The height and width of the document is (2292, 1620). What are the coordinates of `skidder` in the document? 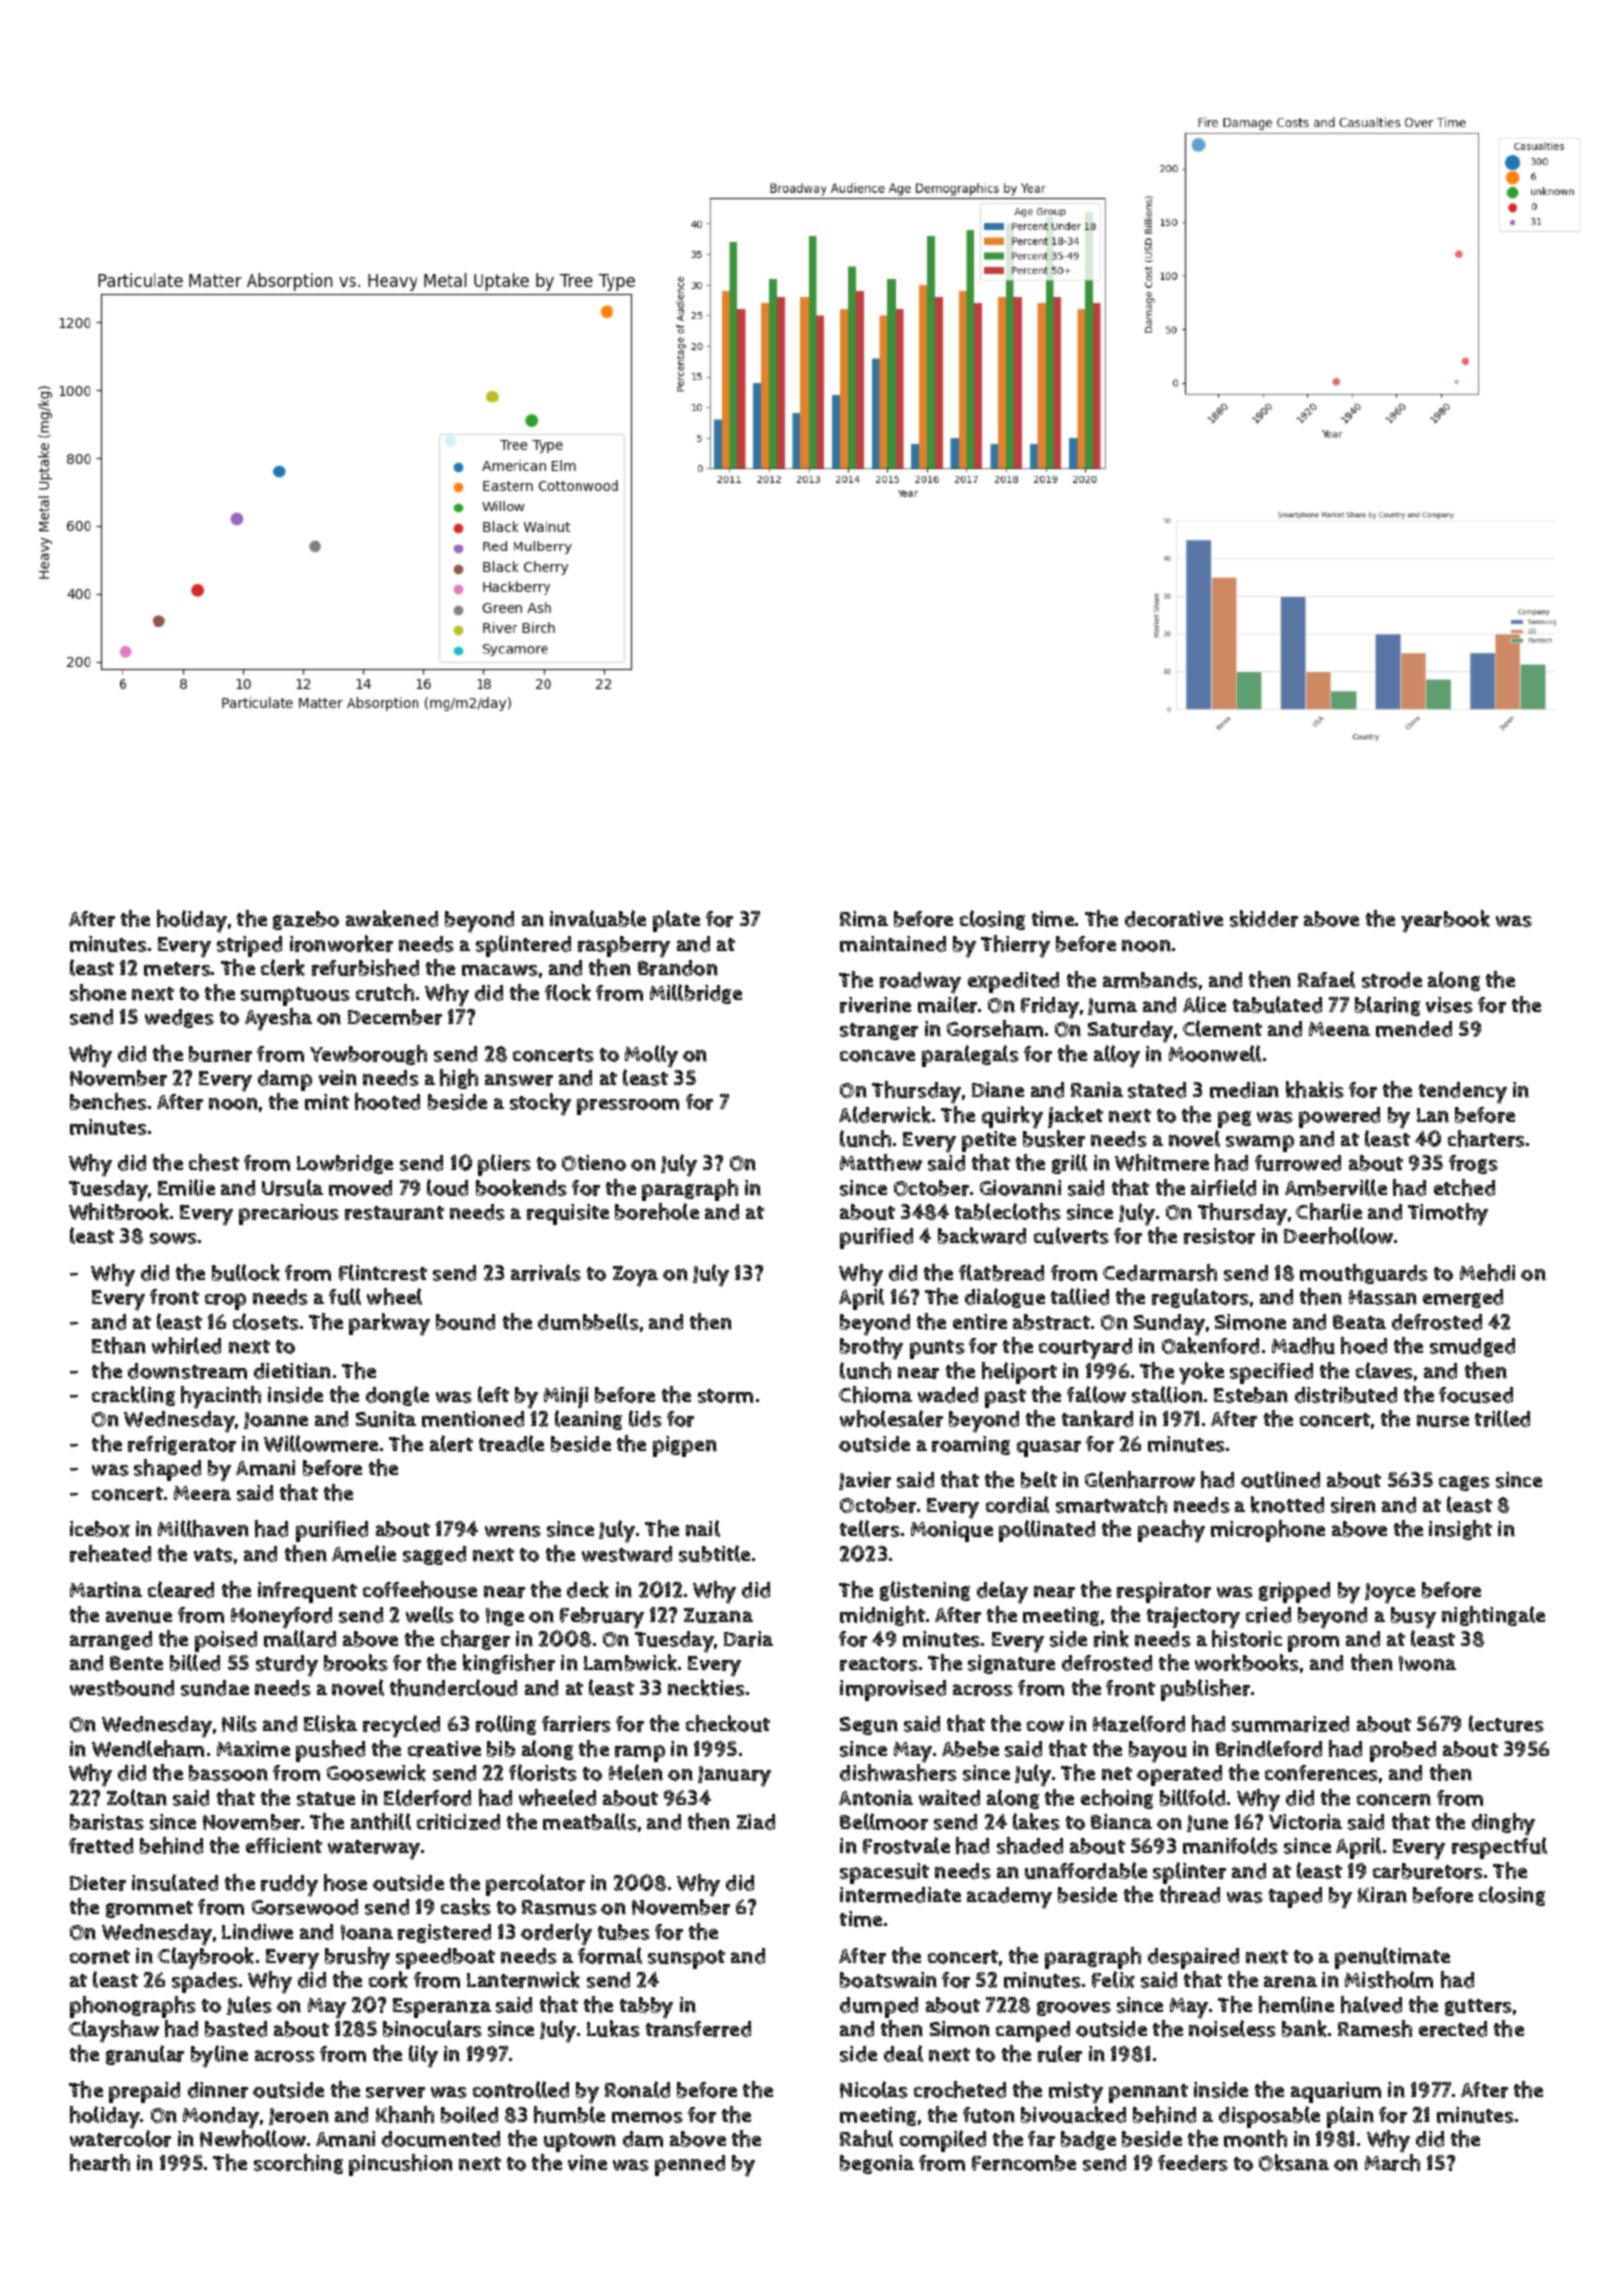 It's located at (1264, 918).
